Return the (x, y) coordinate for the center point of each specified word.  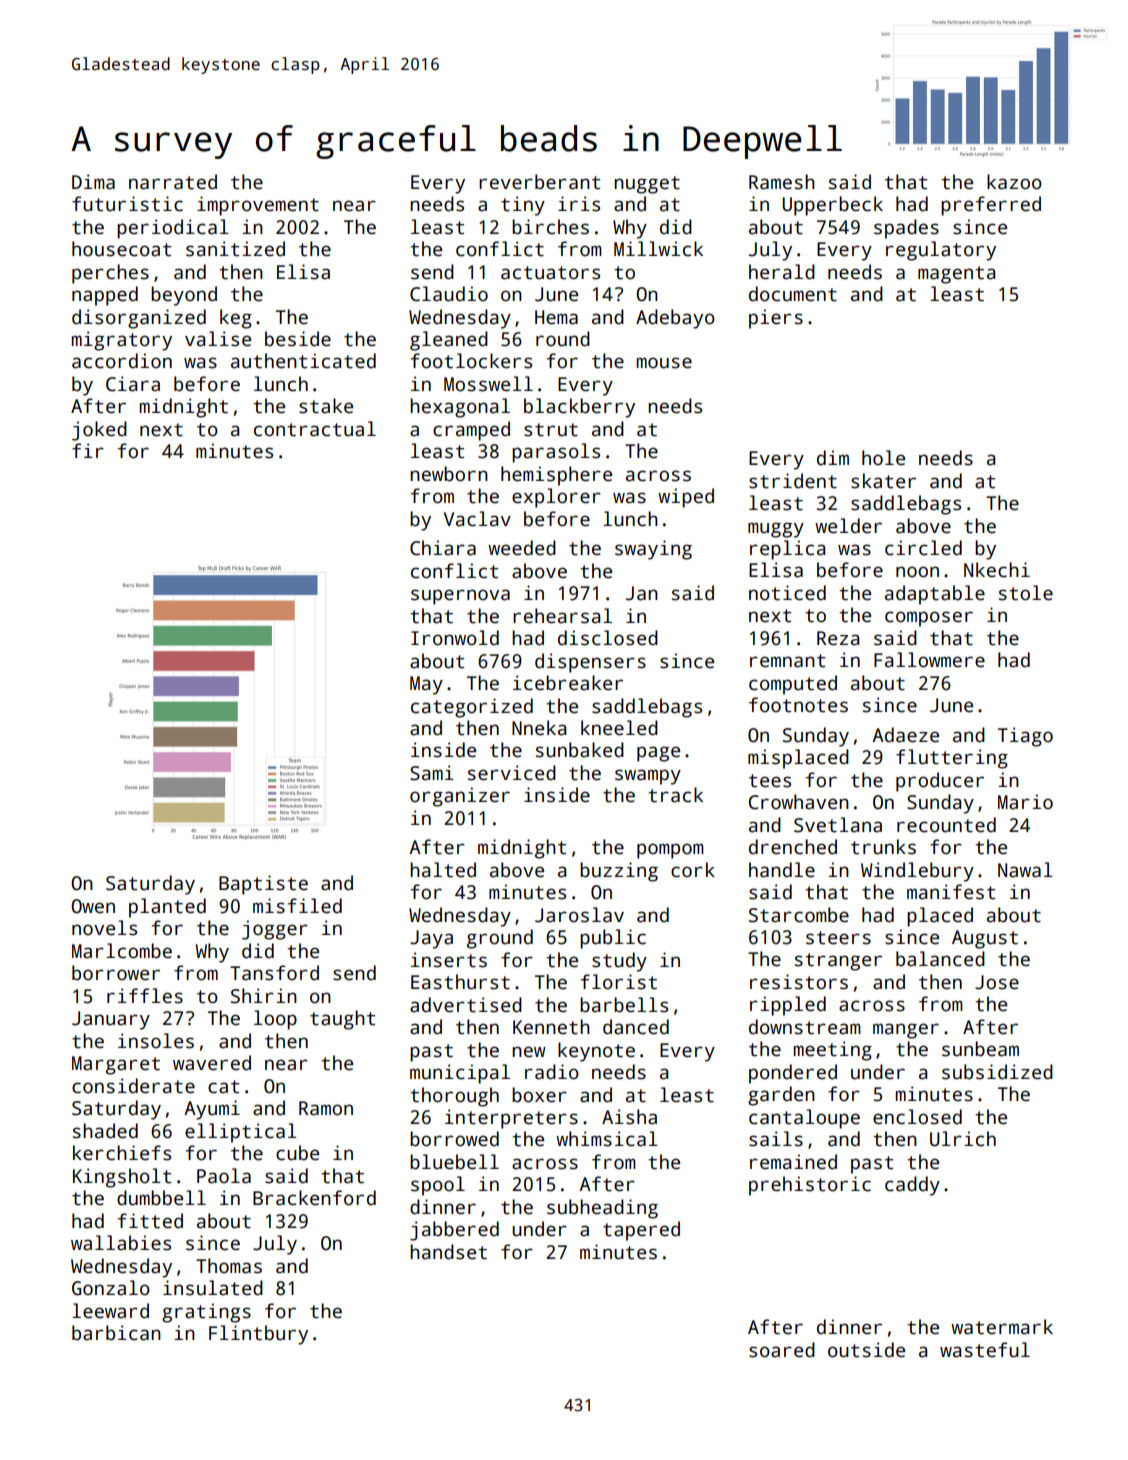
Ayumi (212, 1110)
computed (793, 685)
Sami (432, 773)
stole (1026, 593)
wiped (686, 498)
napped (105, 296)
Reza (838, 638)
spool (438, 1186)
